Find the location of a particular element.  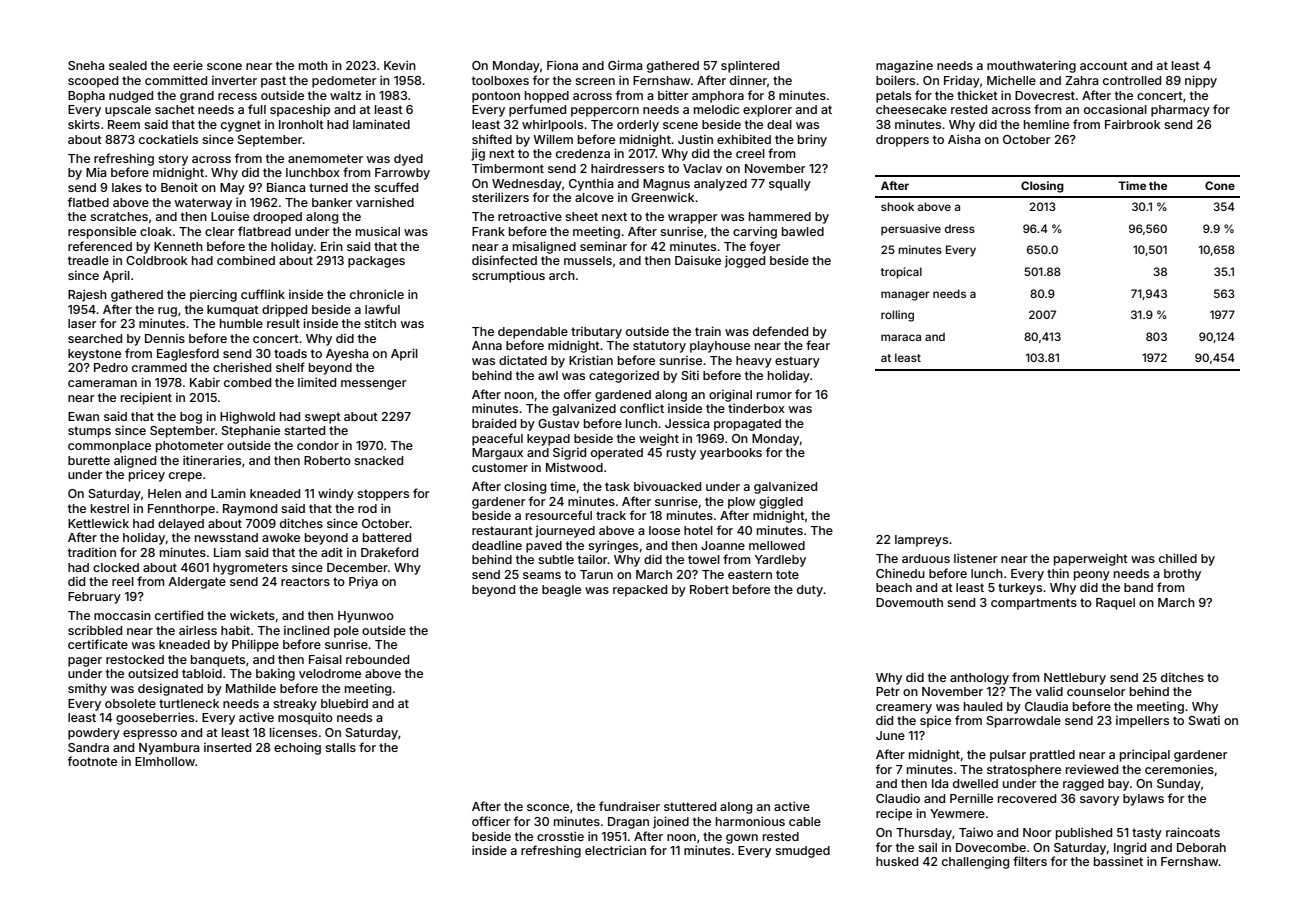

impellers is located at coordinates (1142, 722).
